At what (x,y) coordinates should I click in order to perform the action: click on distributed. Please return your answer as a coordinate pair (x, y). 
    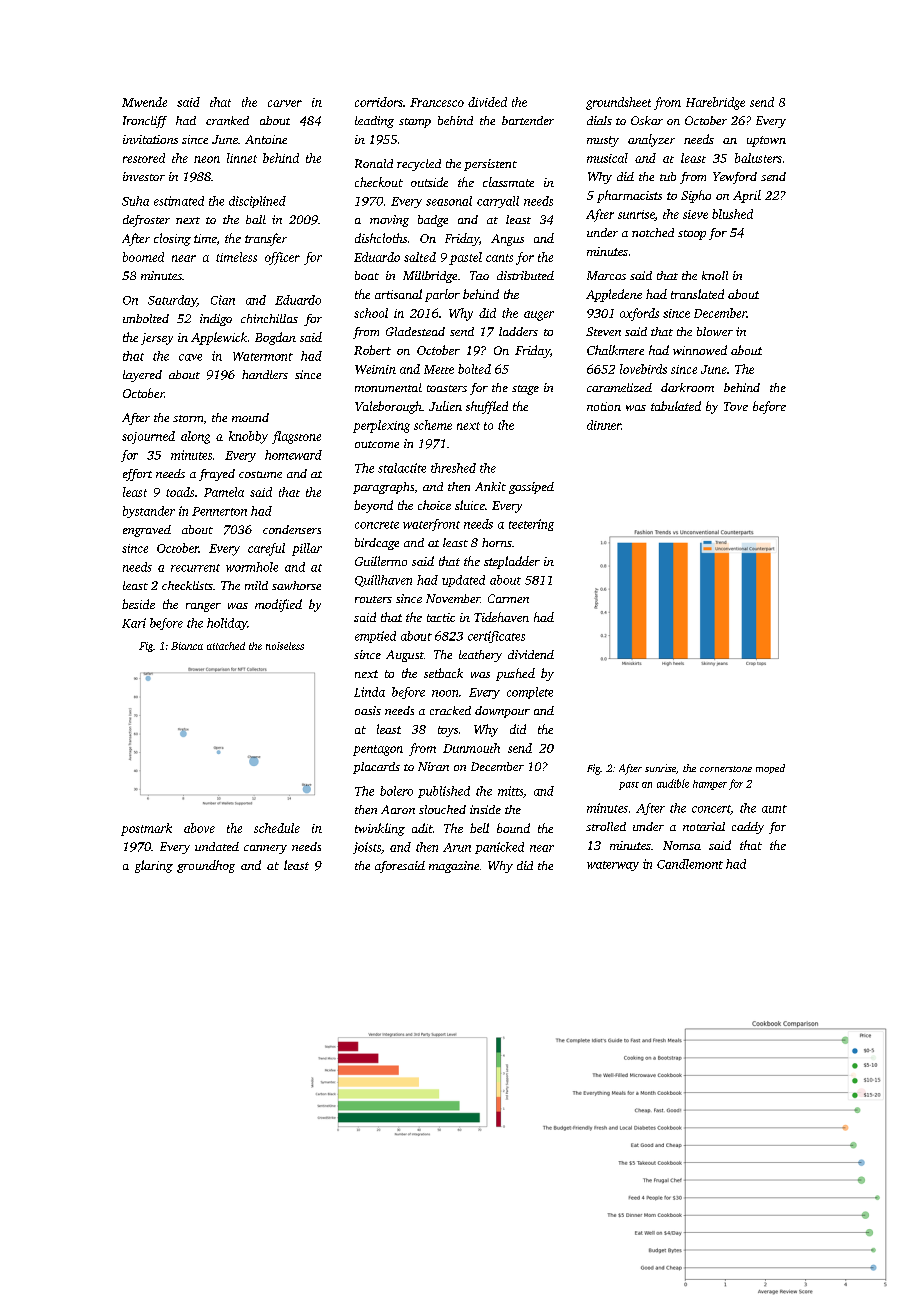
    Looking at the image, I should click on (525, 275).
